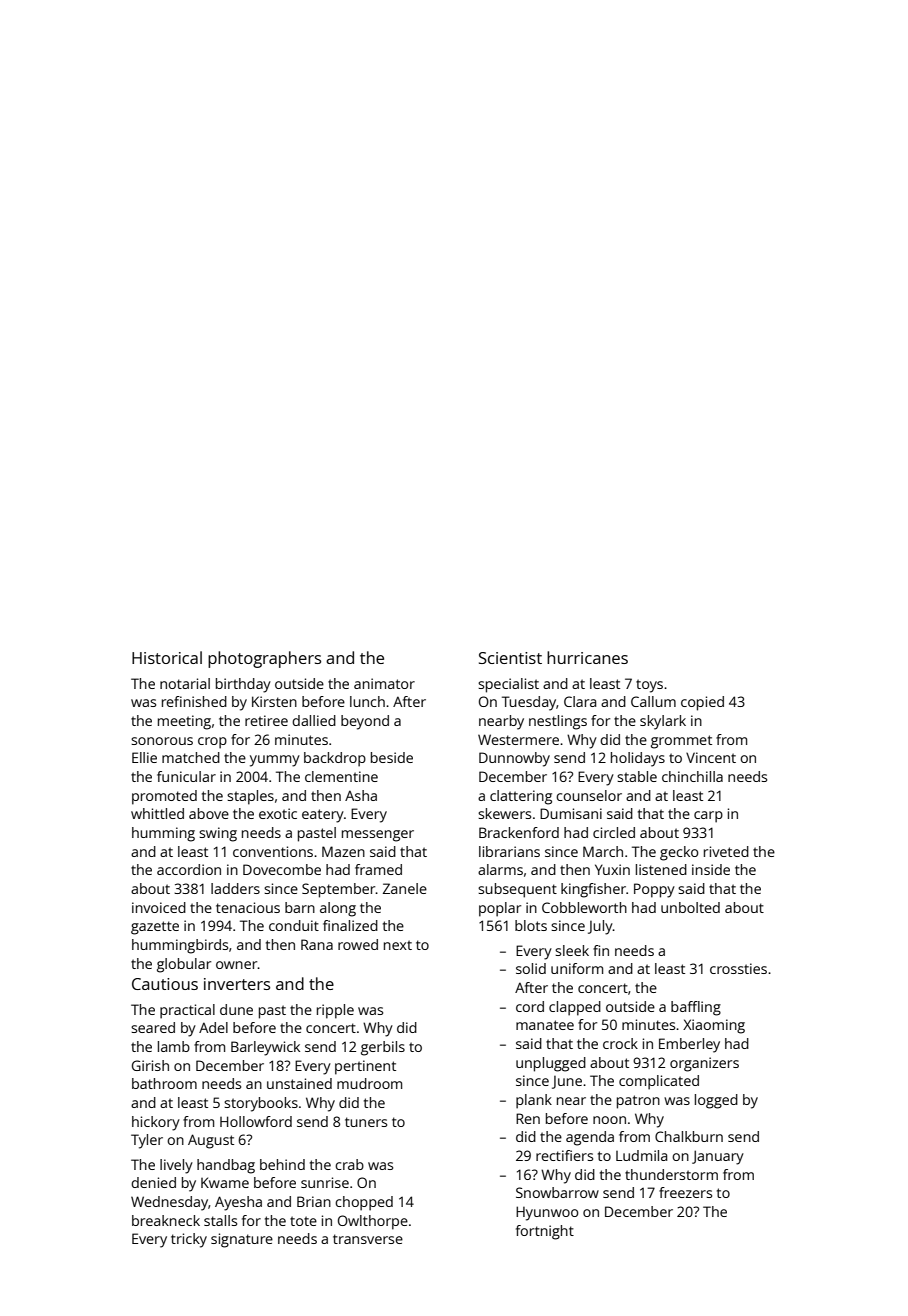 The height and width of the page is (1316, 908). Describe the element at coordinates (587, 657) in the page. I see `hurricanes` at that location.
